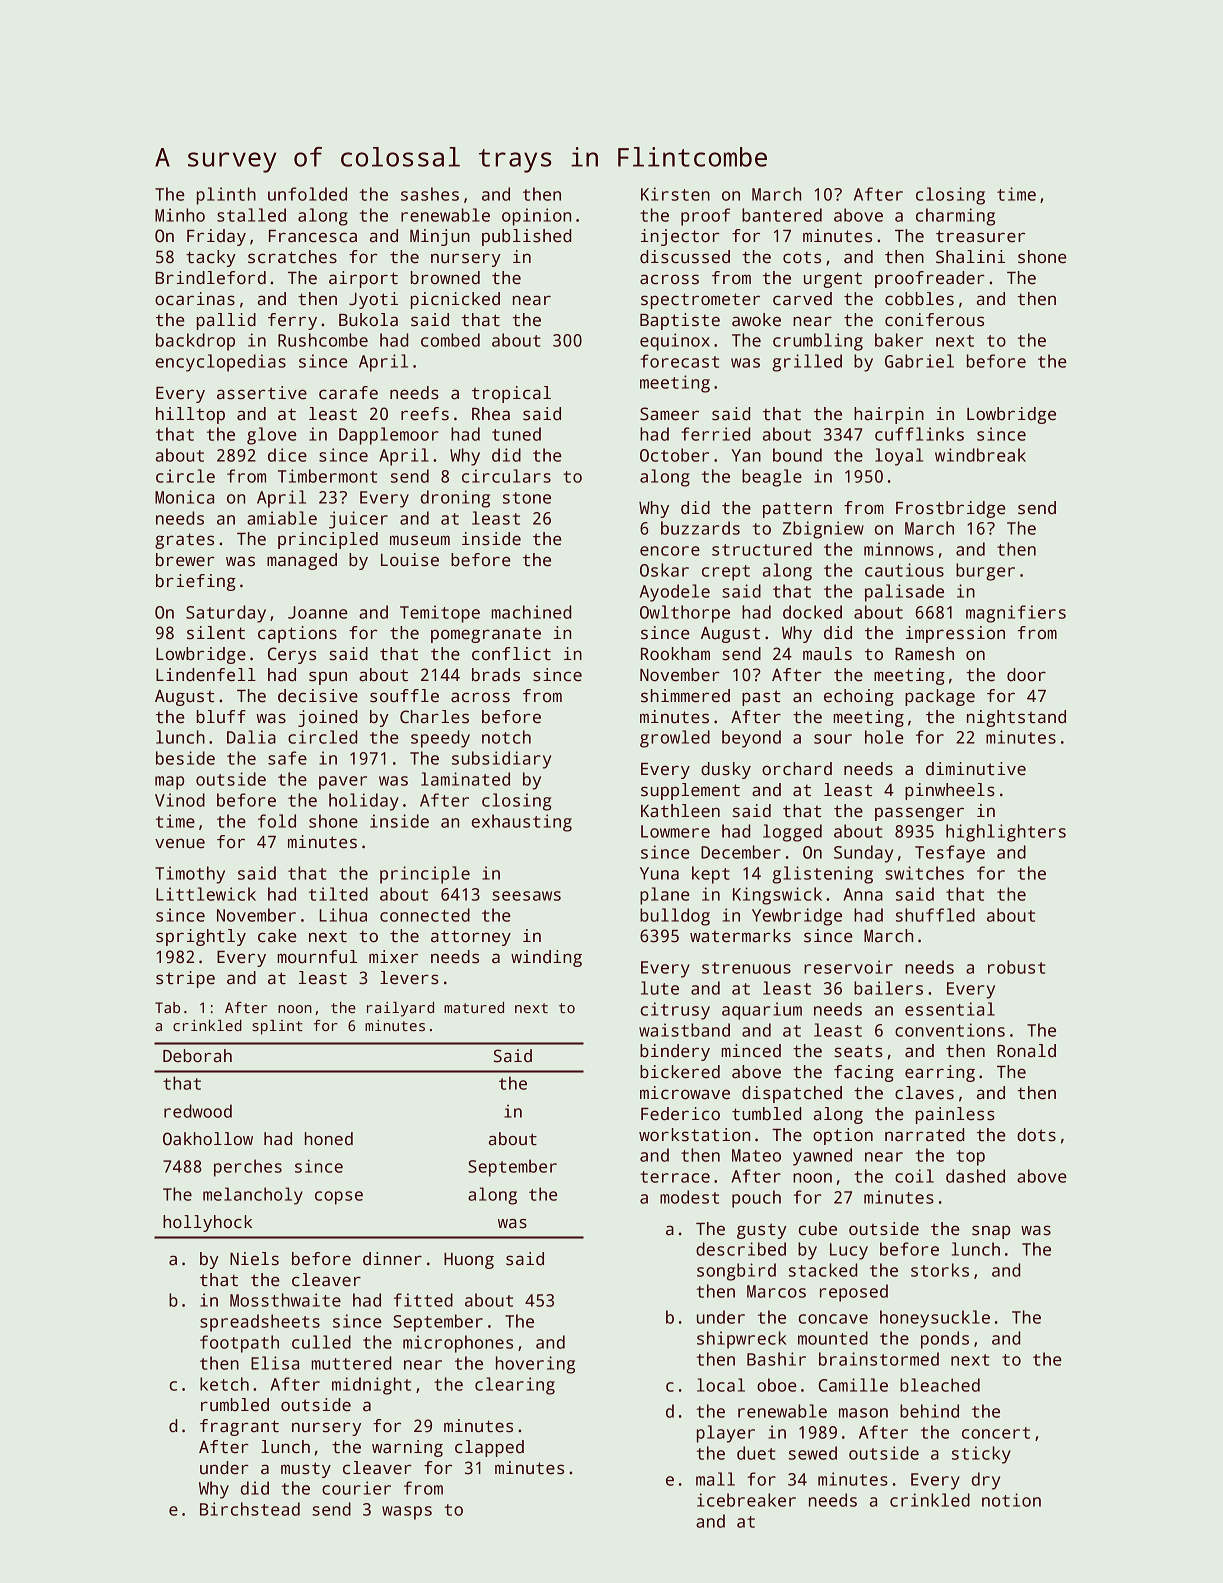 This image has width=1223, height=1583. Describe the element at coordinates (955, 217) in the image. I see `charming` at that location.
